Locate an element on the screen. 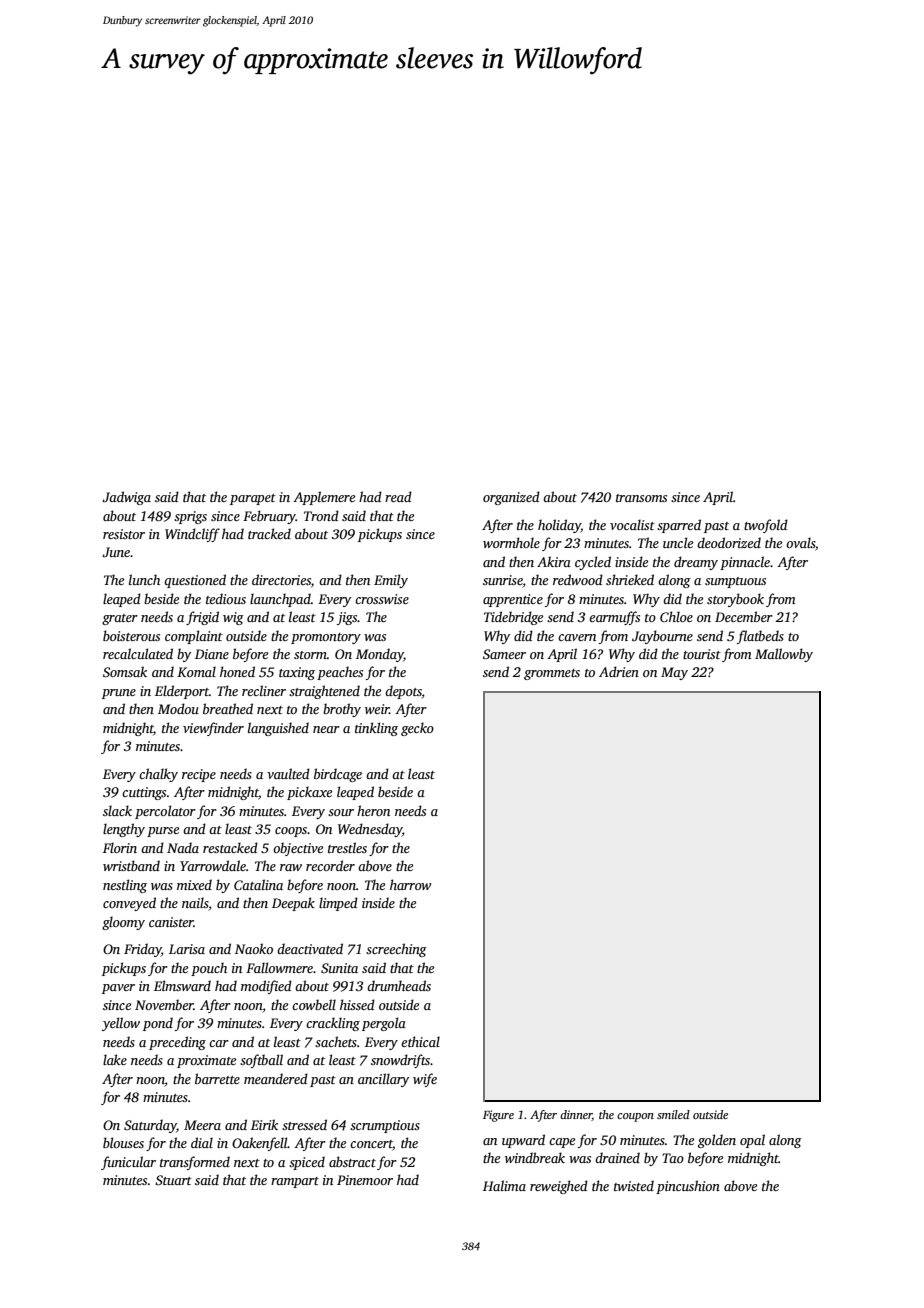 The image size is (924, 1308). screeching is located at coordinates (396, 950).
